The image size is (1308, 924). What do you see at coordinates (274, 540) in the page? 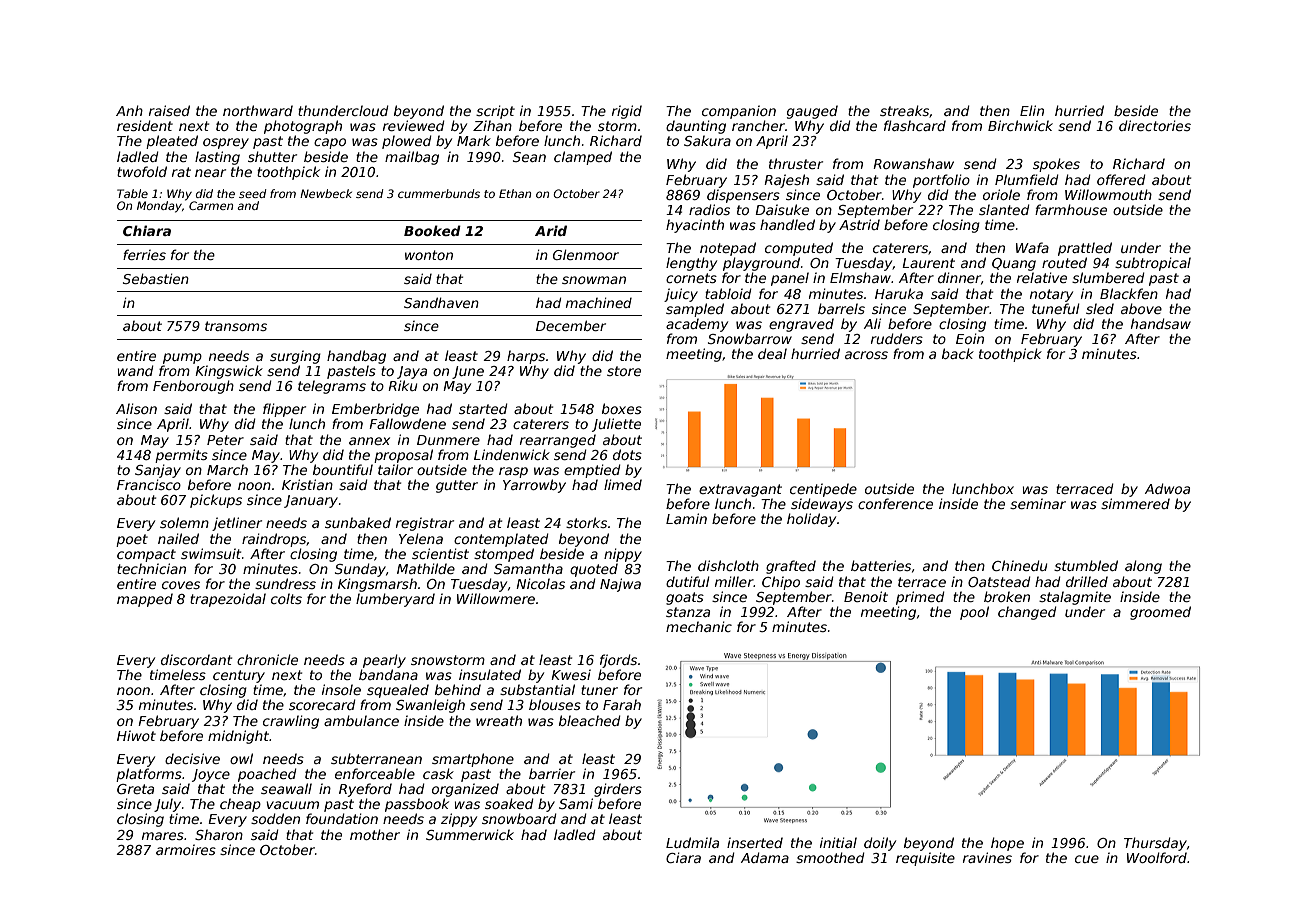
I see `raindrops` at bounding box center [274, 540].
